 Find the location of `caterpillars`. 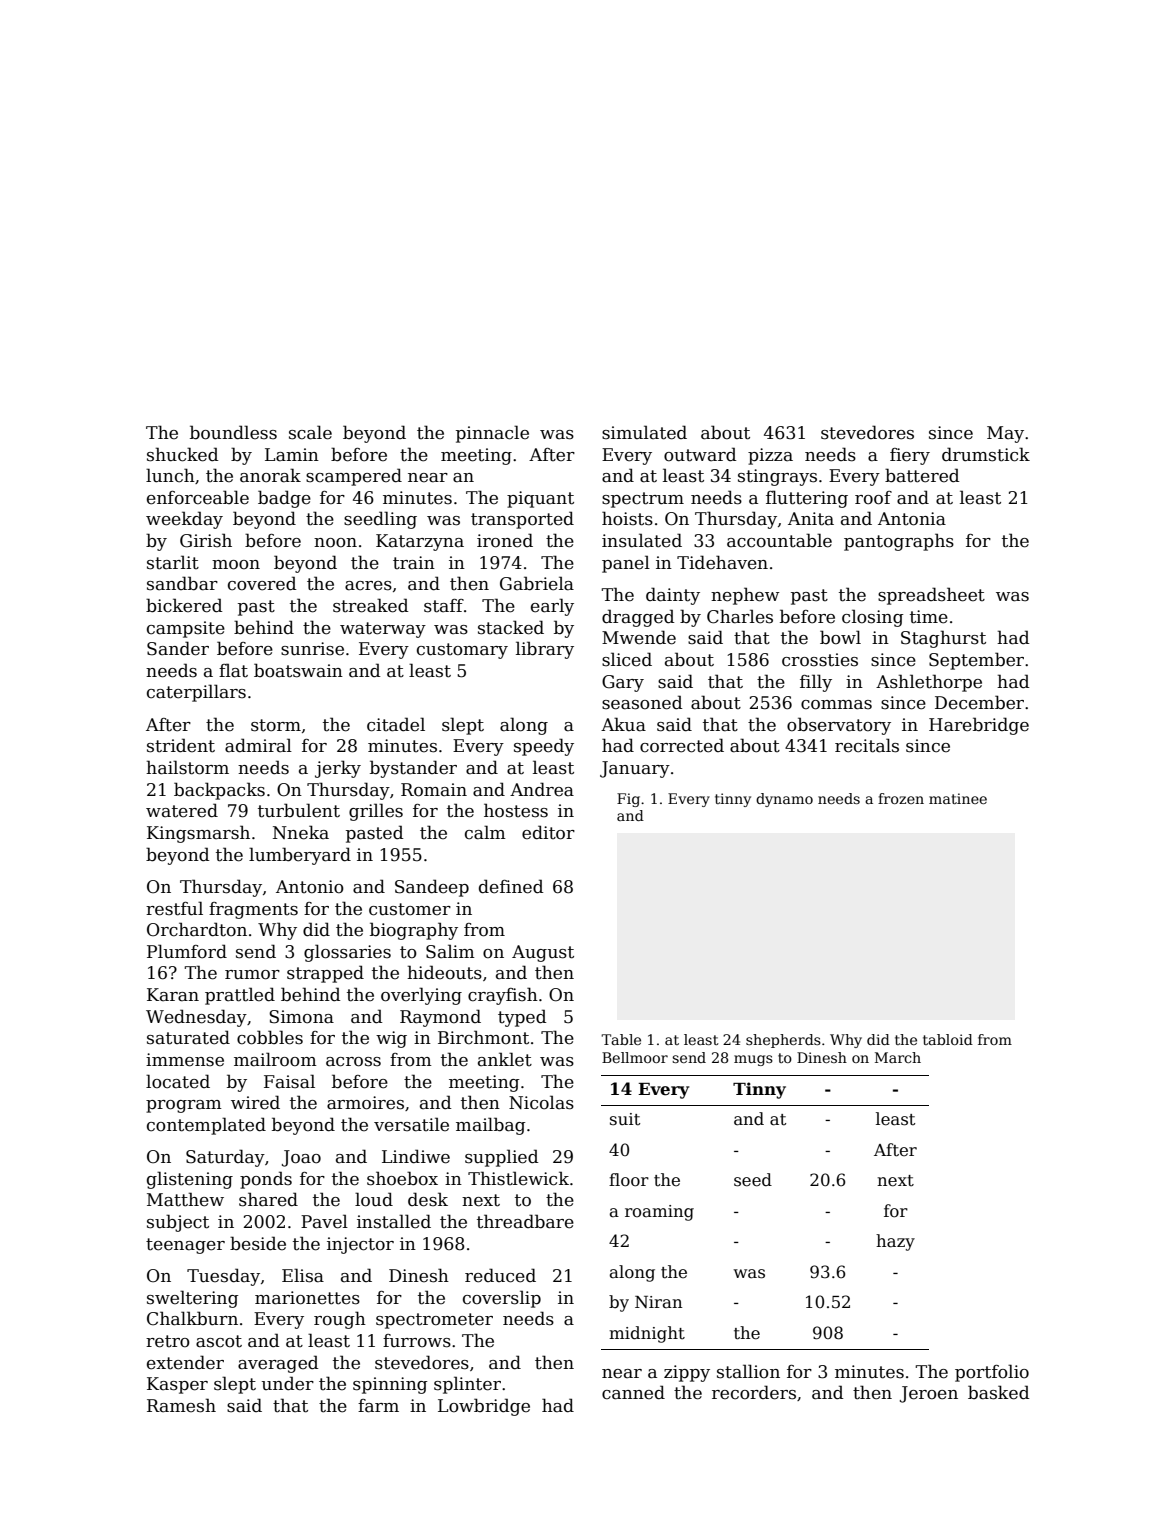

caterpillars is located at coordinates (196, 693).
